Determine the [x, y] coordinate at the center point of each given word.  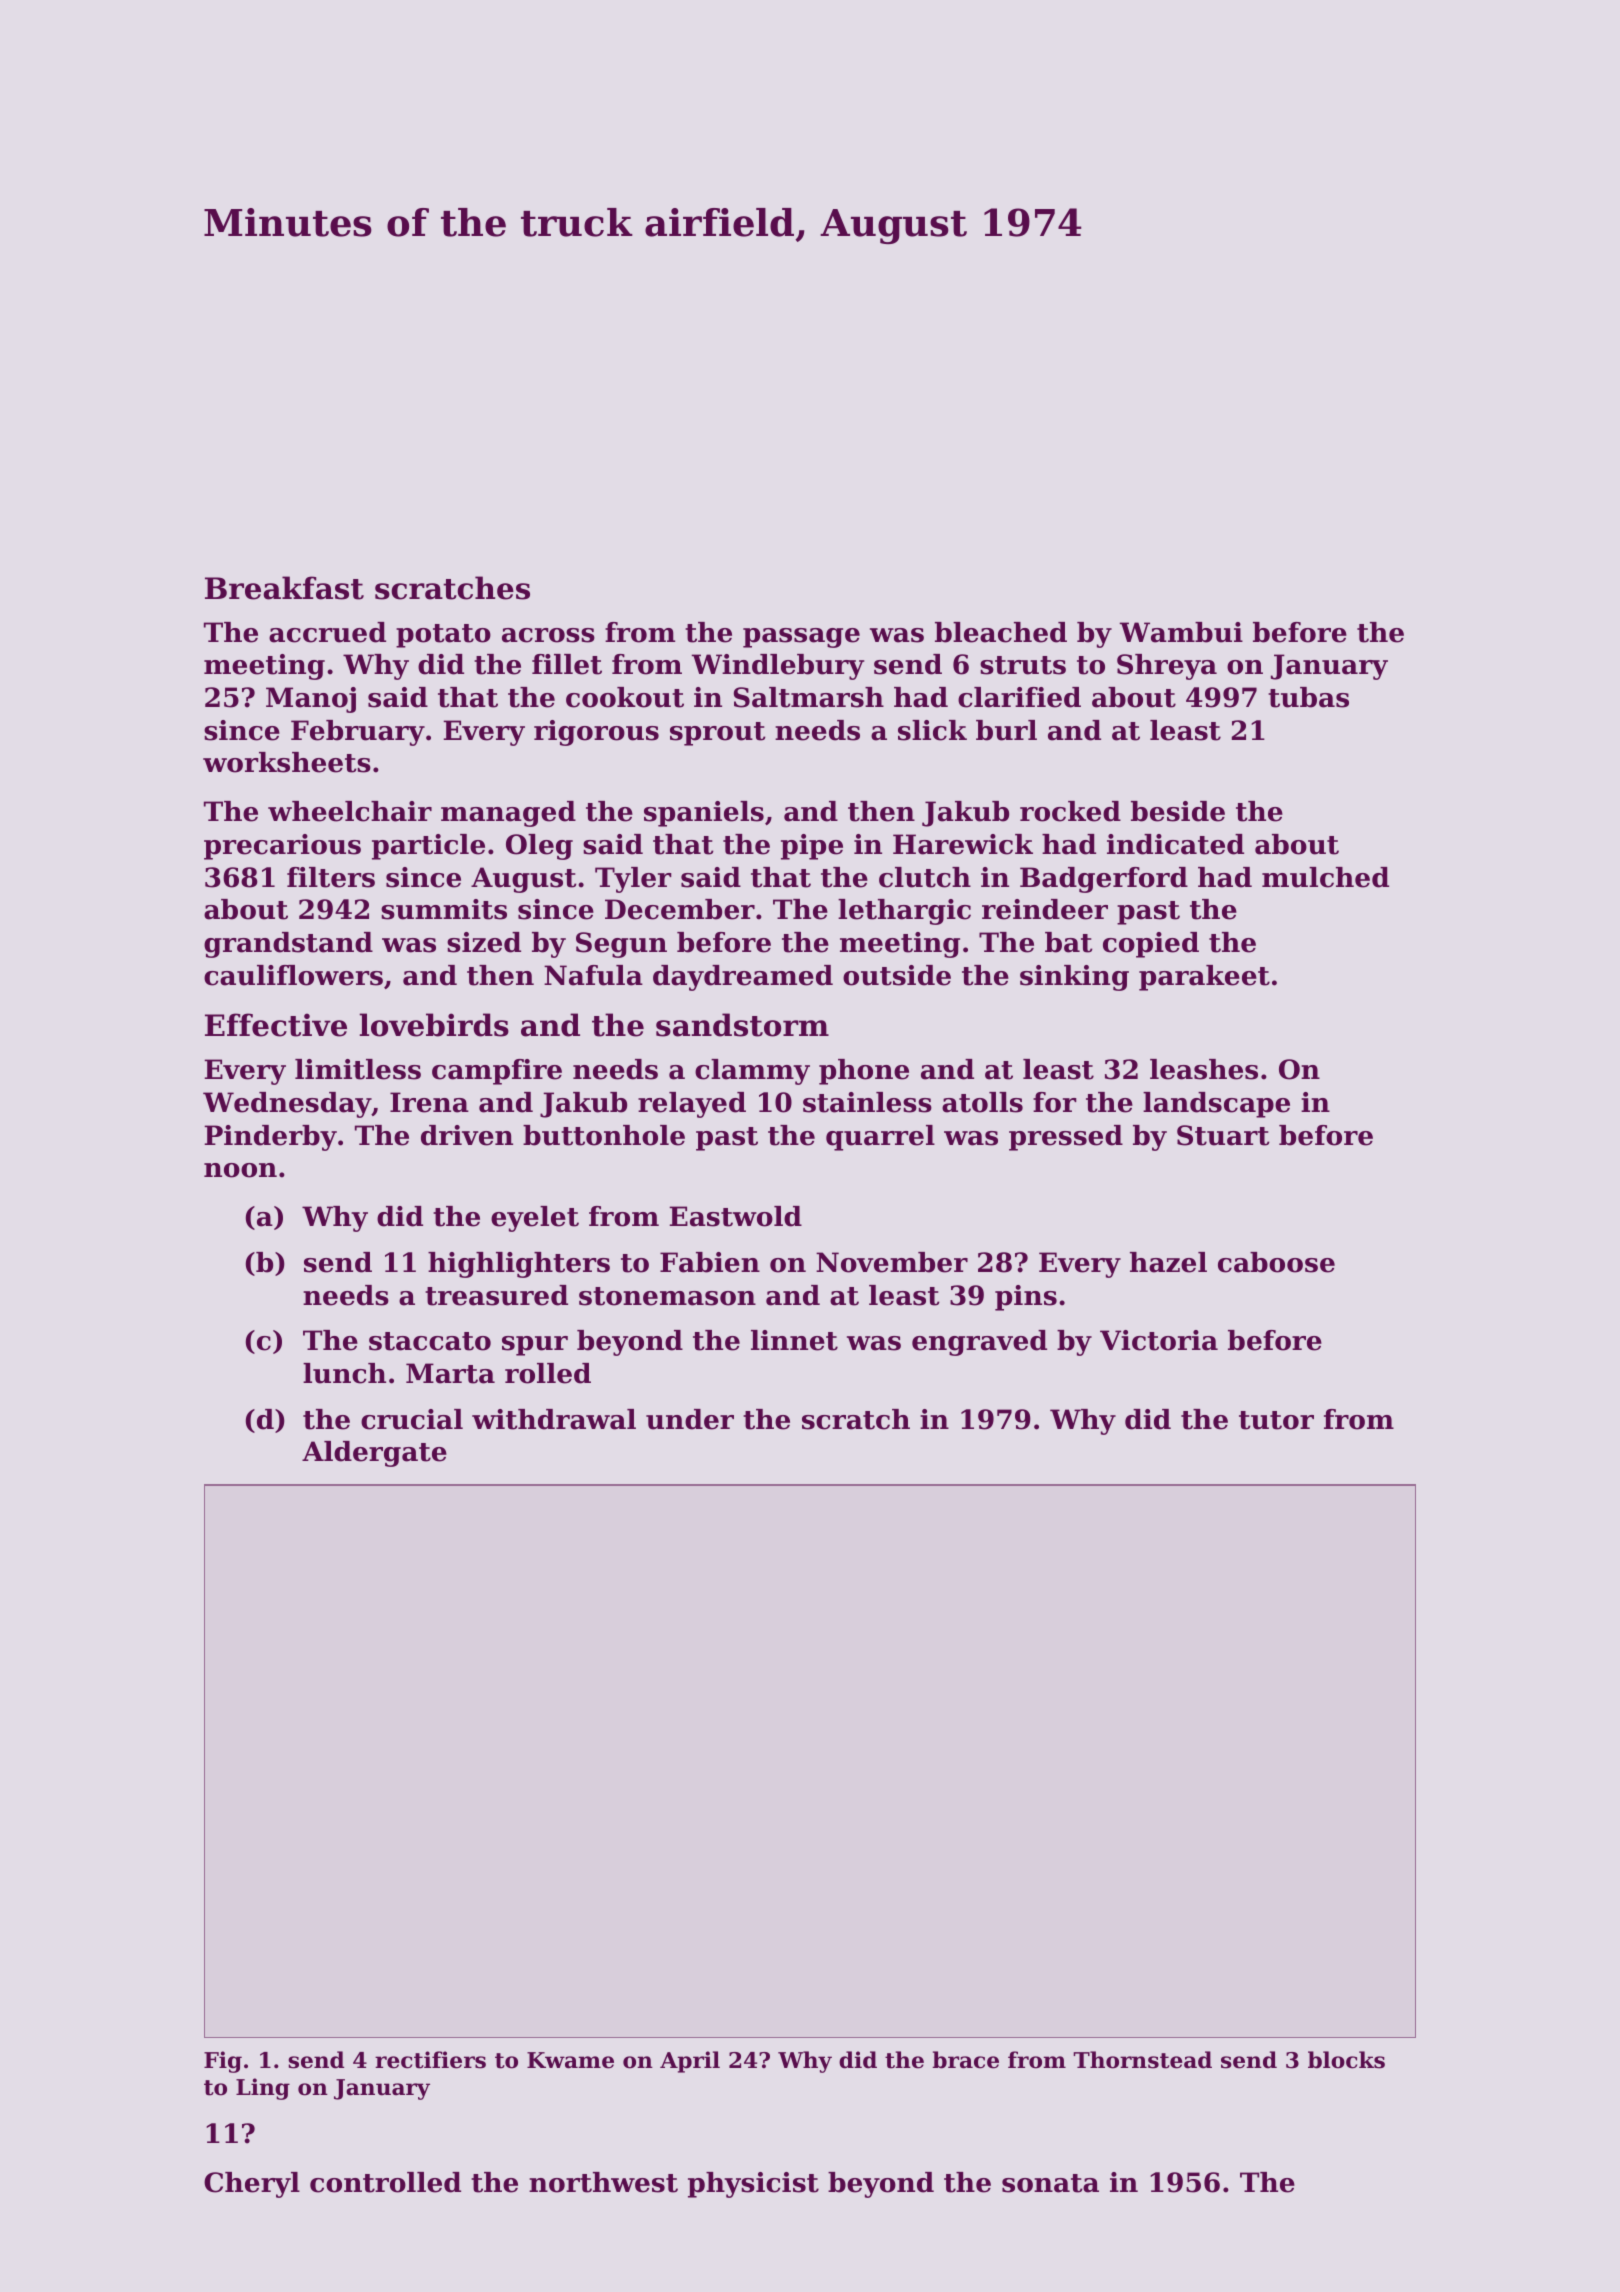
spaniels [704, 814]
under [690, 1419]
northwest [603, 2182]
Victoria [1159, 1340]
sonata [1050, 2183]
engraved [979, 1343]
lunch [344, 1373]
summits [444, 909]
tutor [1276, 1420]
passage [801, 638]
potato [443, 636]
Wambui [1181, 632]
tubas [1308, 697]
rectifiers [430, 2060]
